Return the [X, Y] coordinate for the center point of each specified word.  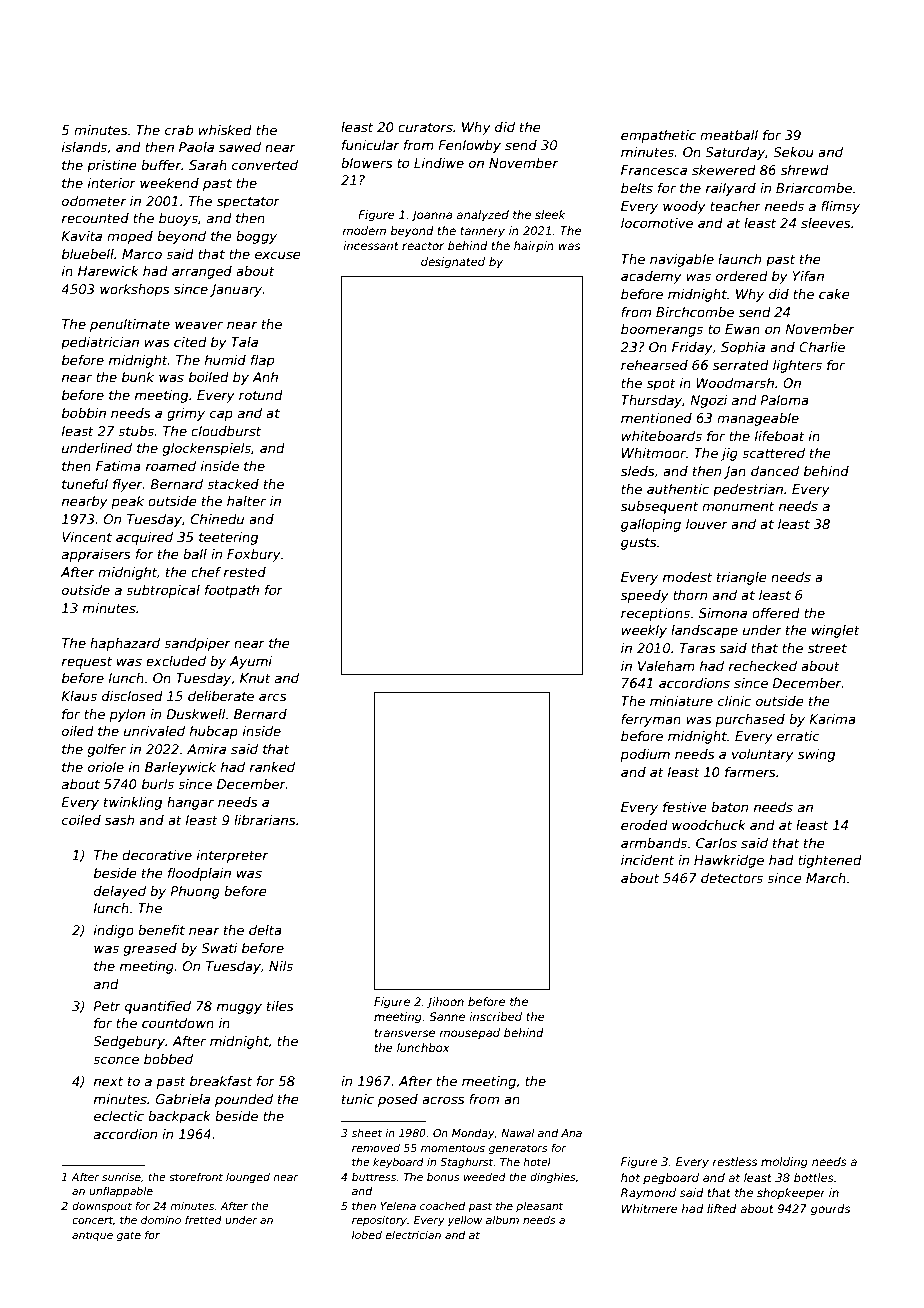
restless [734, 1161]
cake [834, 294]
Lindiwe [439, 163]
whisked [225, 130]
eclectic [119, 1116]
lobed [367, 1235]
